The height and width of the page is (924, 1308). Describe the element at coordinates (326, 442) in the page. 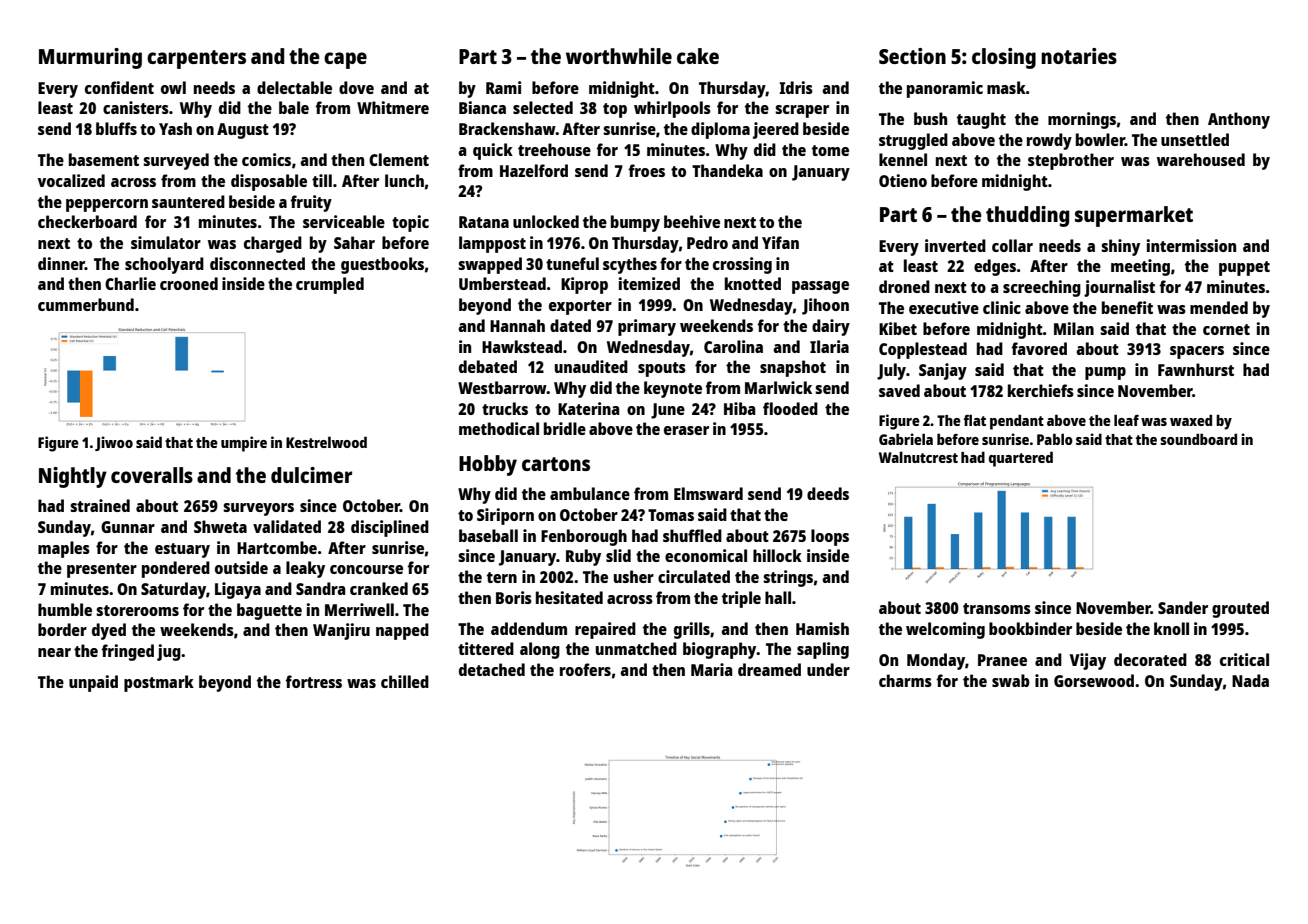

I see `Kestrelwood` at that location.
